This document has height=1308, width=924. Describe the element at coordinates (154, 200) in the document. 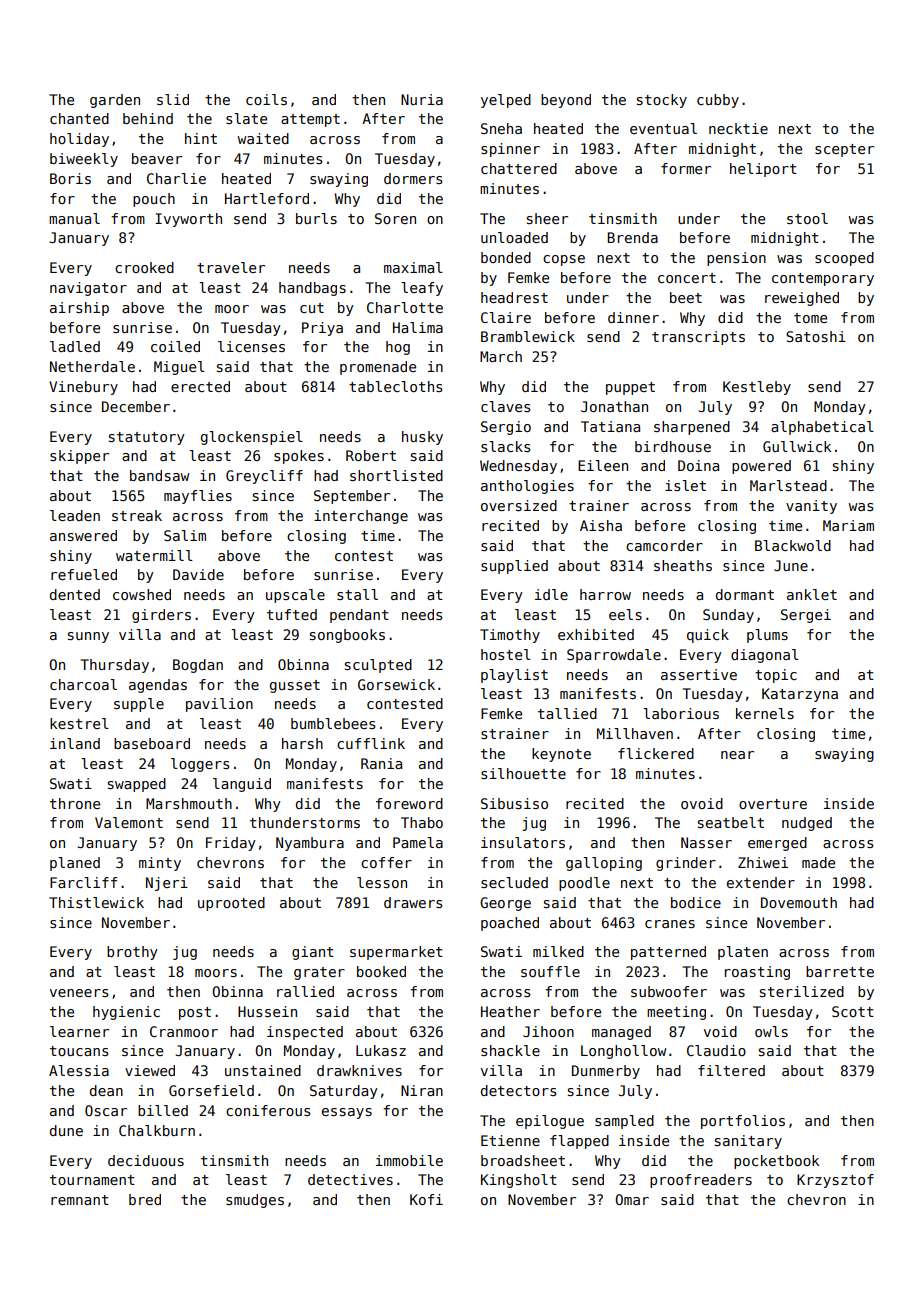

I see `pouch` at that location.
